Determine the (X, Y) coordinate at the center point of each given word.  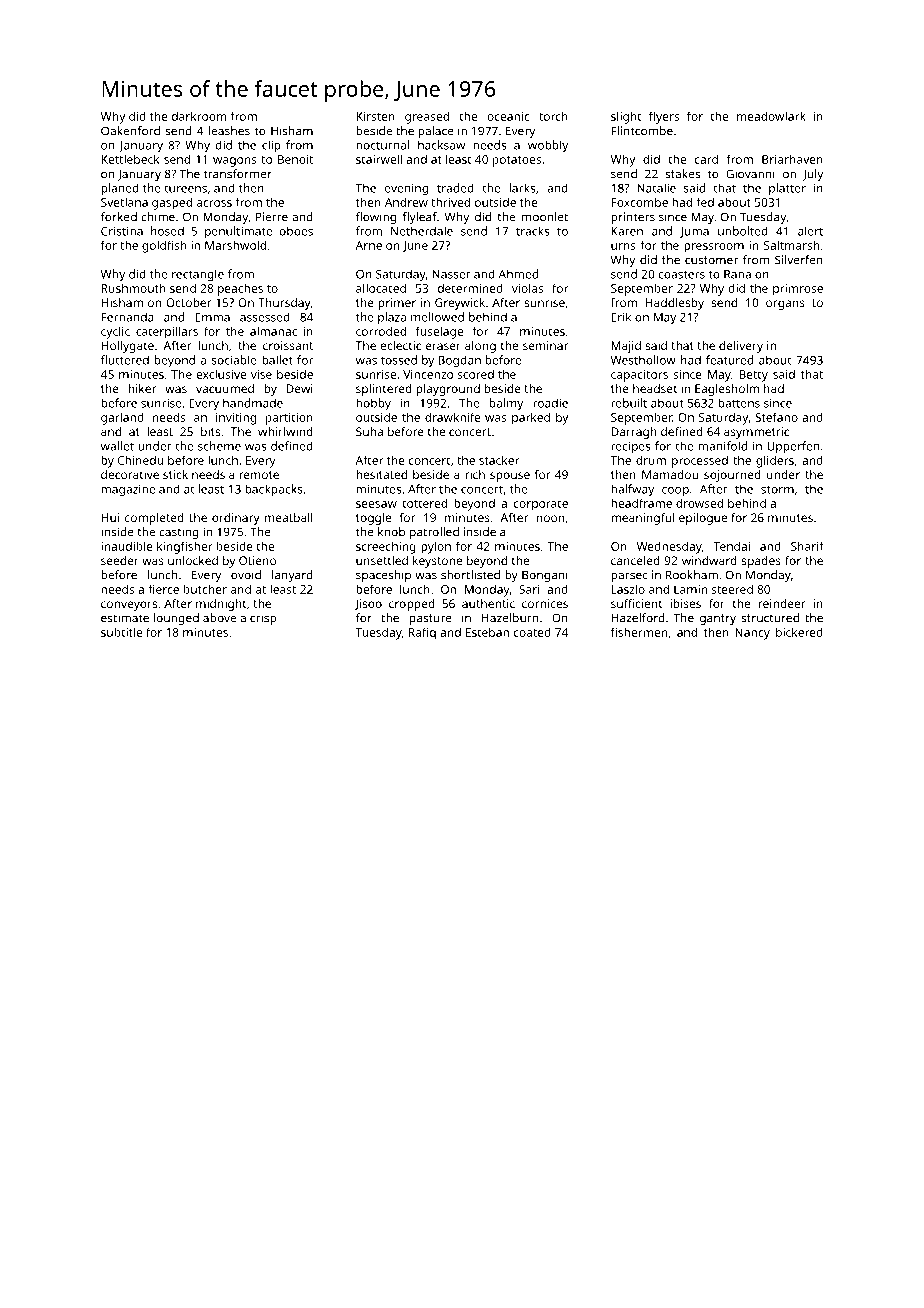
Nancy (752, 634)
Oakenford (130, 131)
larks (522, 188)
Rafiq (422, 633)
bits (210, 431)
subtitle (121, 632)
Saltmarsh (791, 245)
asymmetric (756, 433)
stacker (499, 460)
